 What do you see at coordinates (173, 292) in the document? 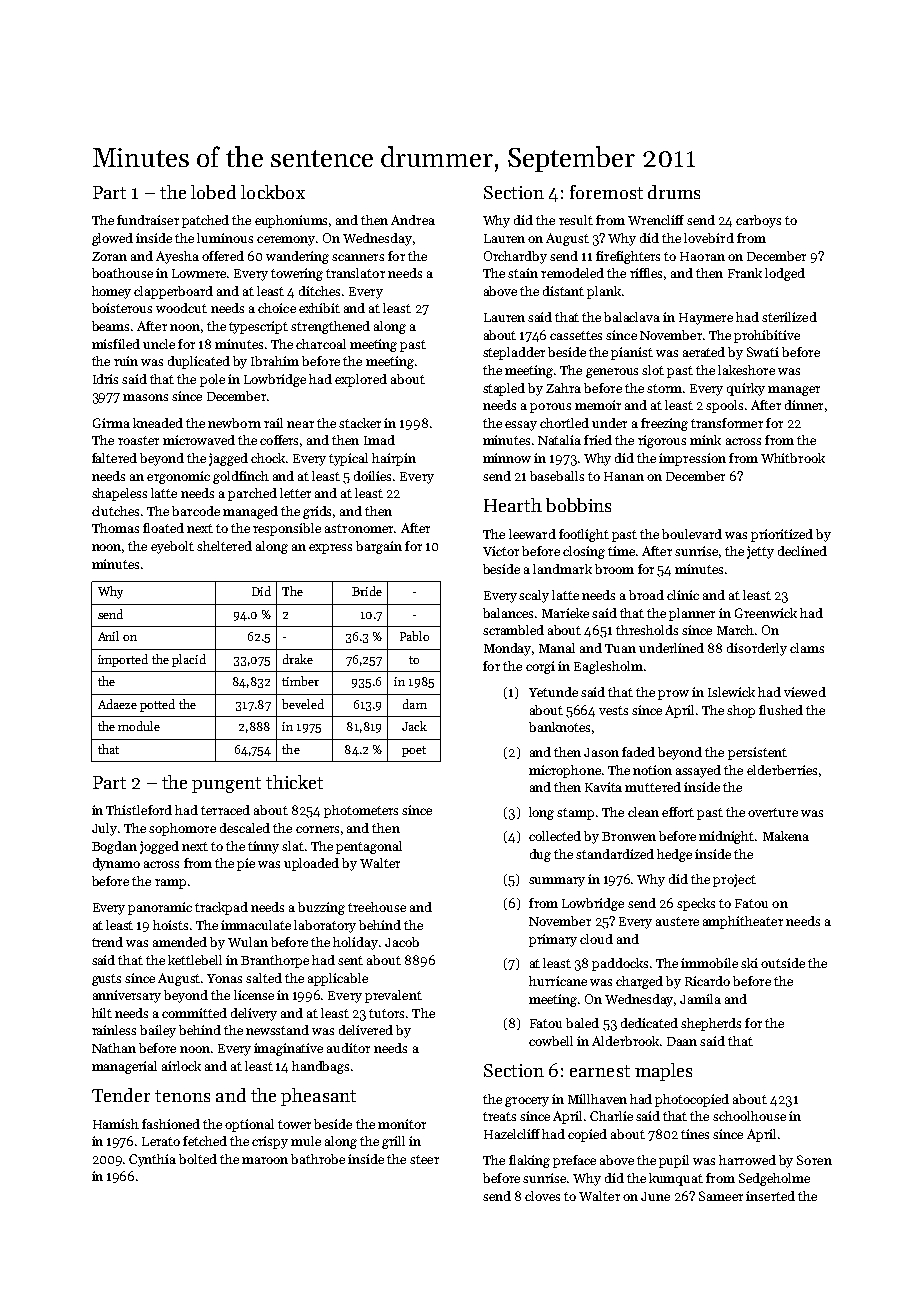
I see `clapperboard` at bounding box center [173, 292].
